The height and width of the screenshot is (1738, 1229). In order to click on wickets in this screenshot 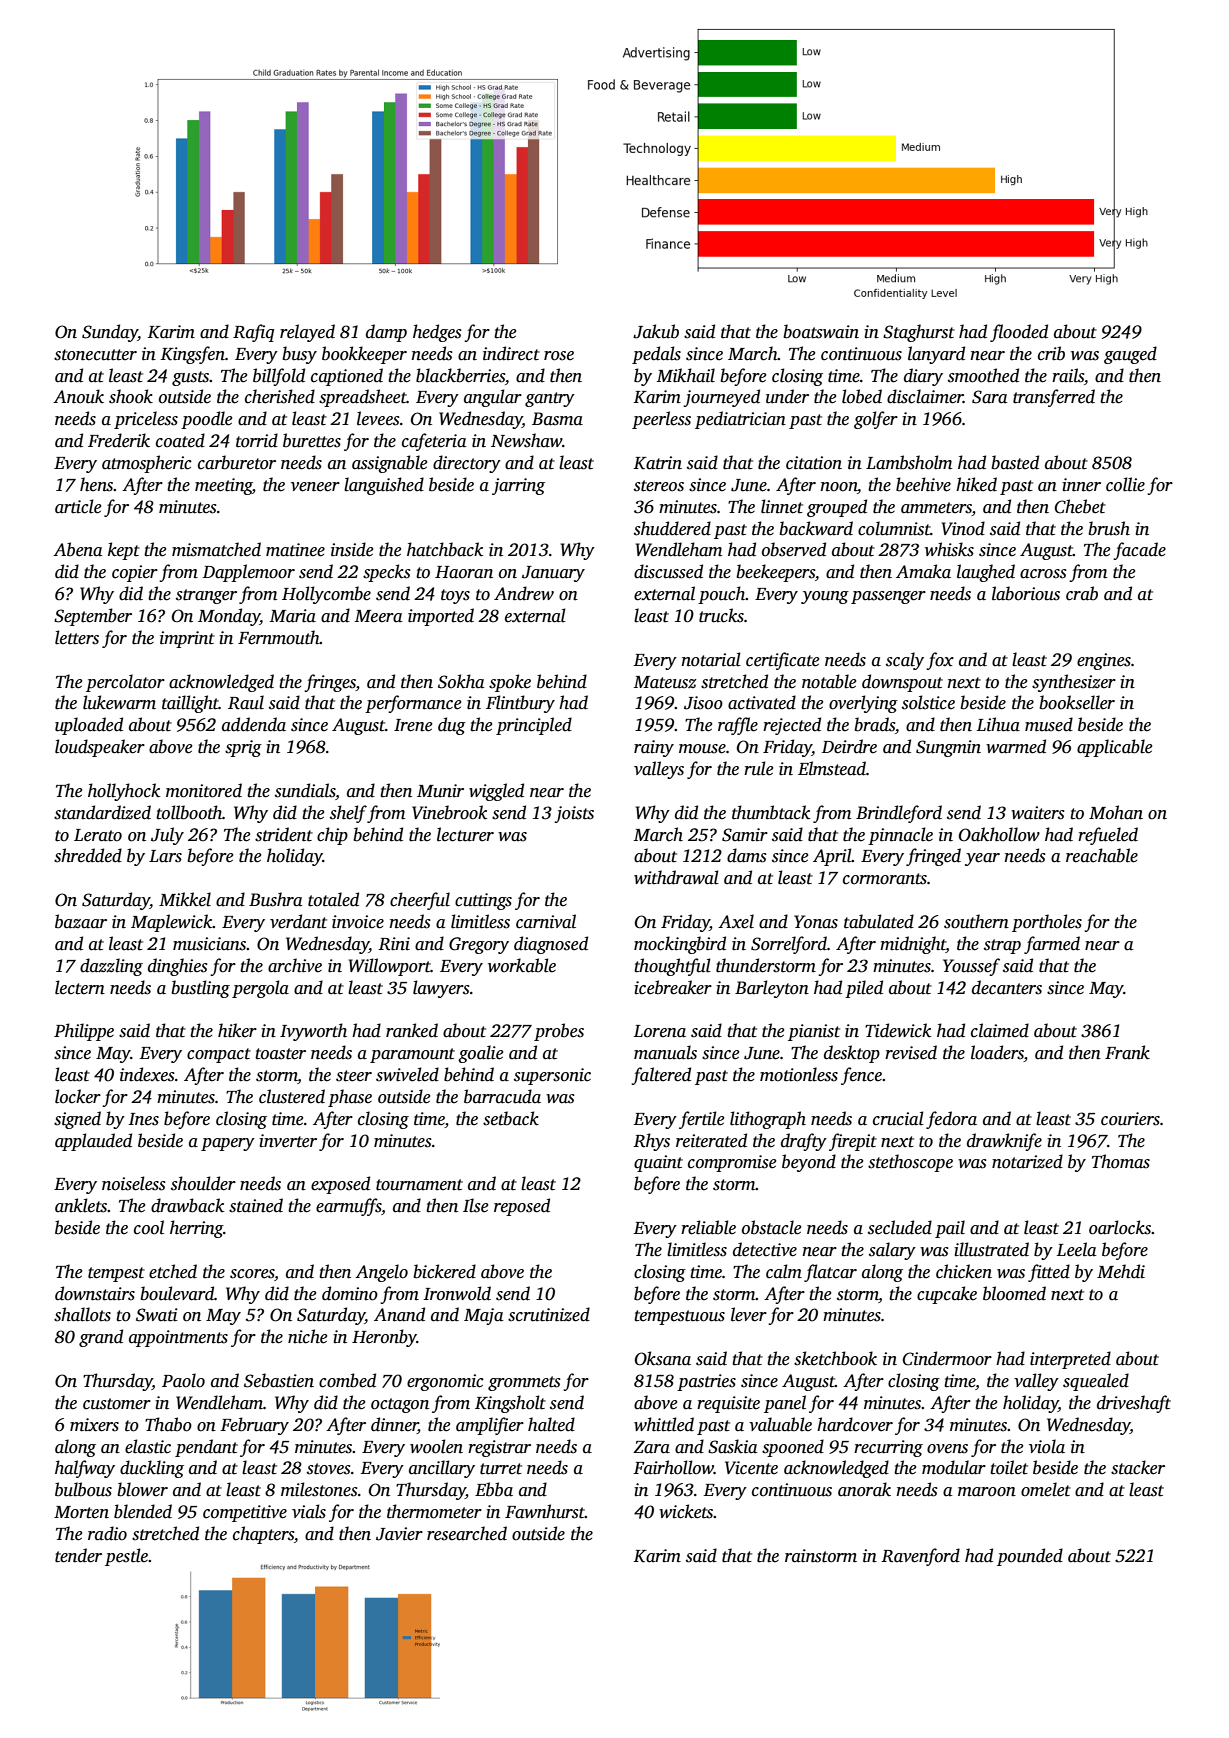, I will do `click(686, 1511)`.
